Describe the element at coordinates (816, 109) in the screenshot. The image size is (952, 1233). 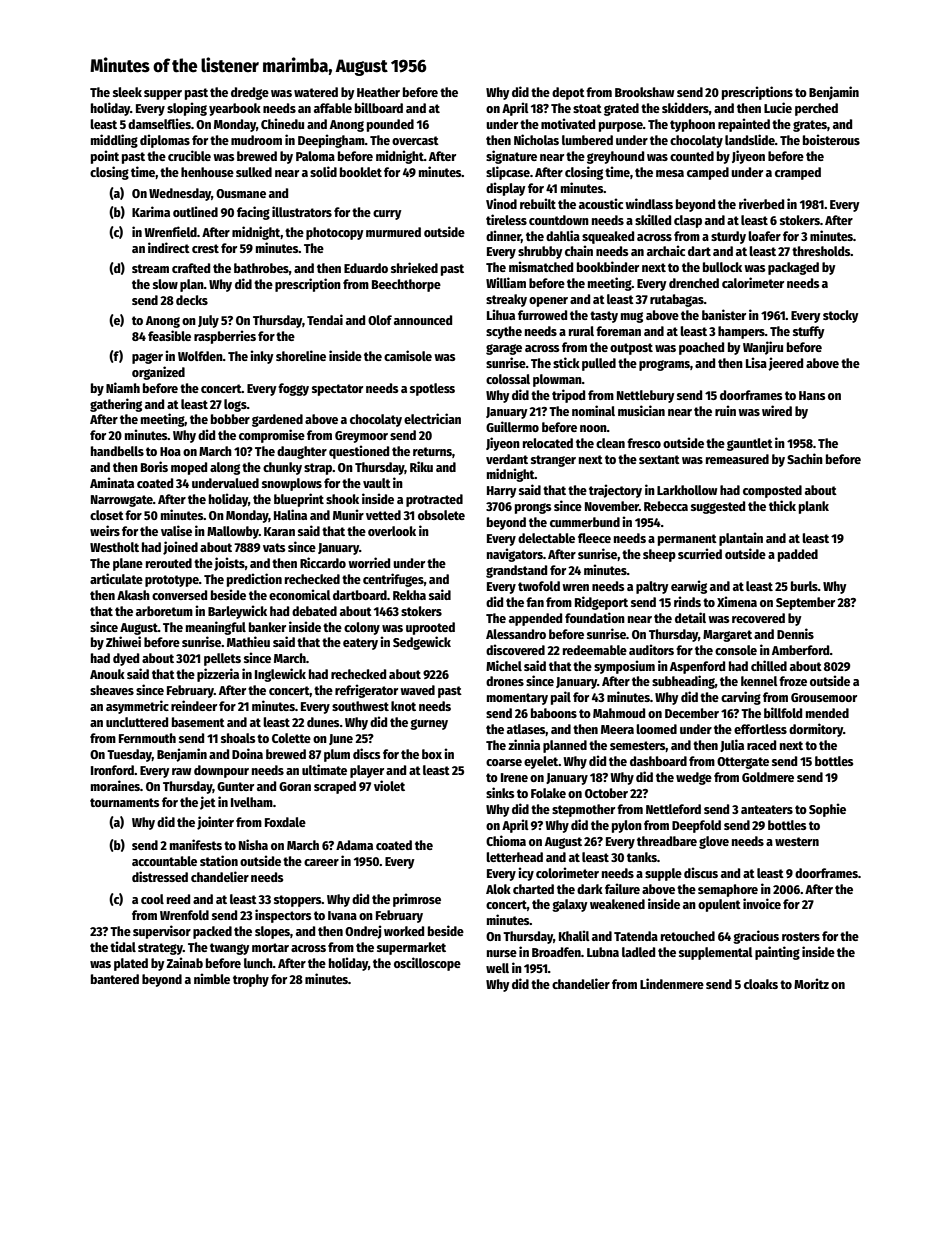
I see `perched` at that location.
